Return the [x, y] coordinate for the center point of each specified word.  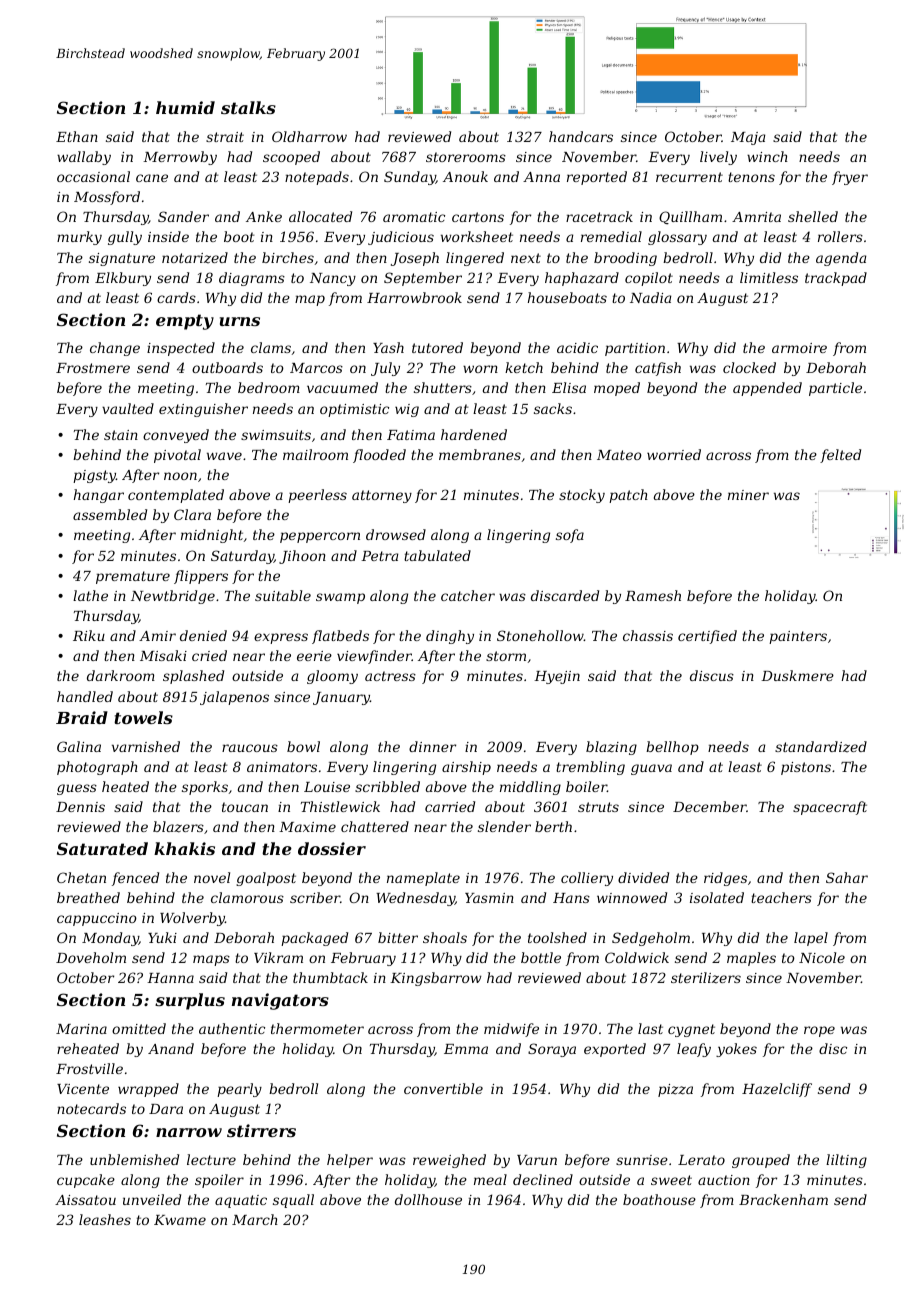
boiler [586, 786]
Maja [748, 138]
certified [707, 637]
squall [293, 1201]
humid [185, 107]
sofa [570, 536]
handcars [581, 136]
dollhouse [428, 1199]
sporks [205, 788]
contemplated [176, 496]
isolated [717, 897]
